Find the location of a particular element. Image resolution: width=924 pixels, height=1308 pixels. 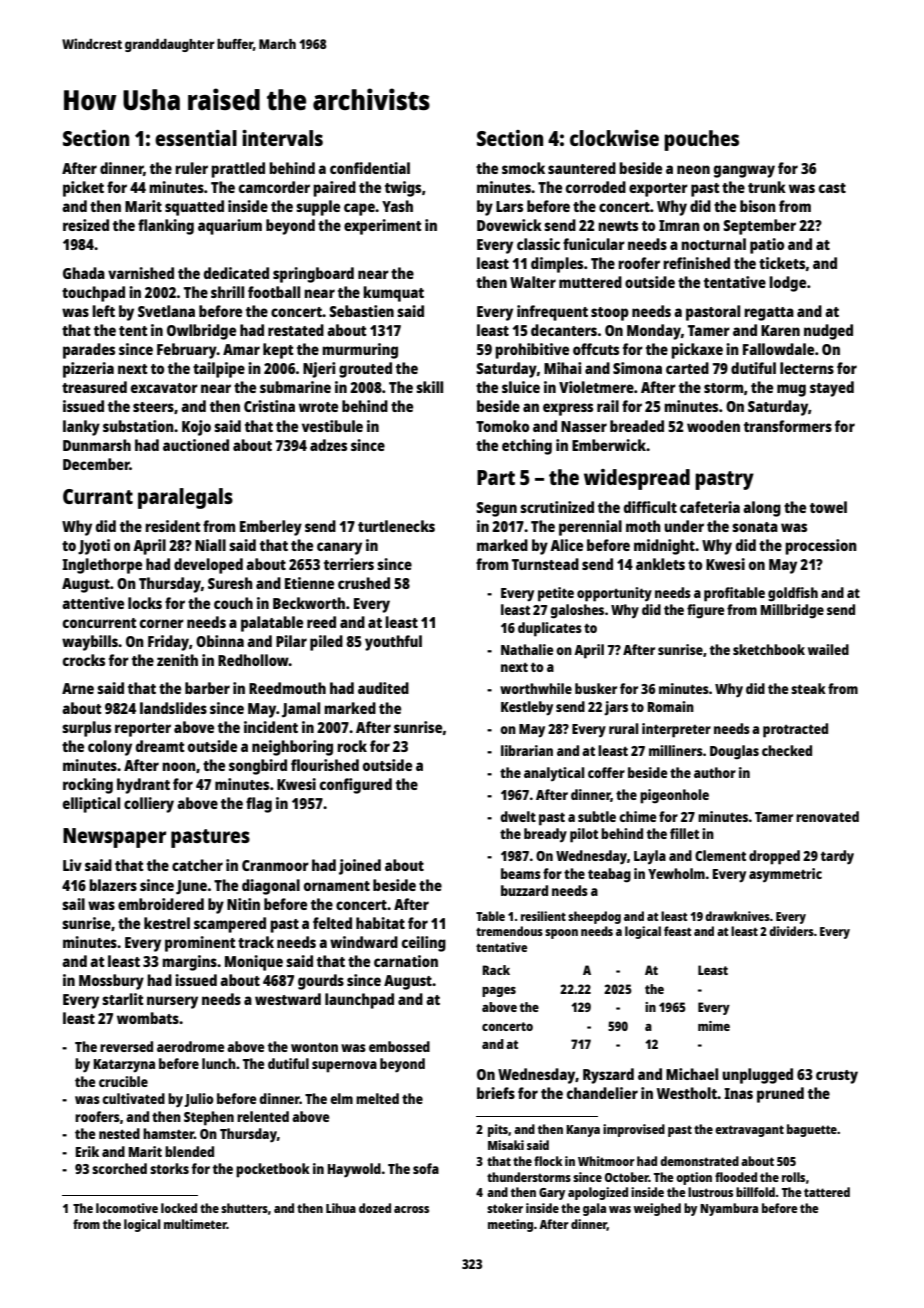

dwelt is located at coordinates (518, 816).
